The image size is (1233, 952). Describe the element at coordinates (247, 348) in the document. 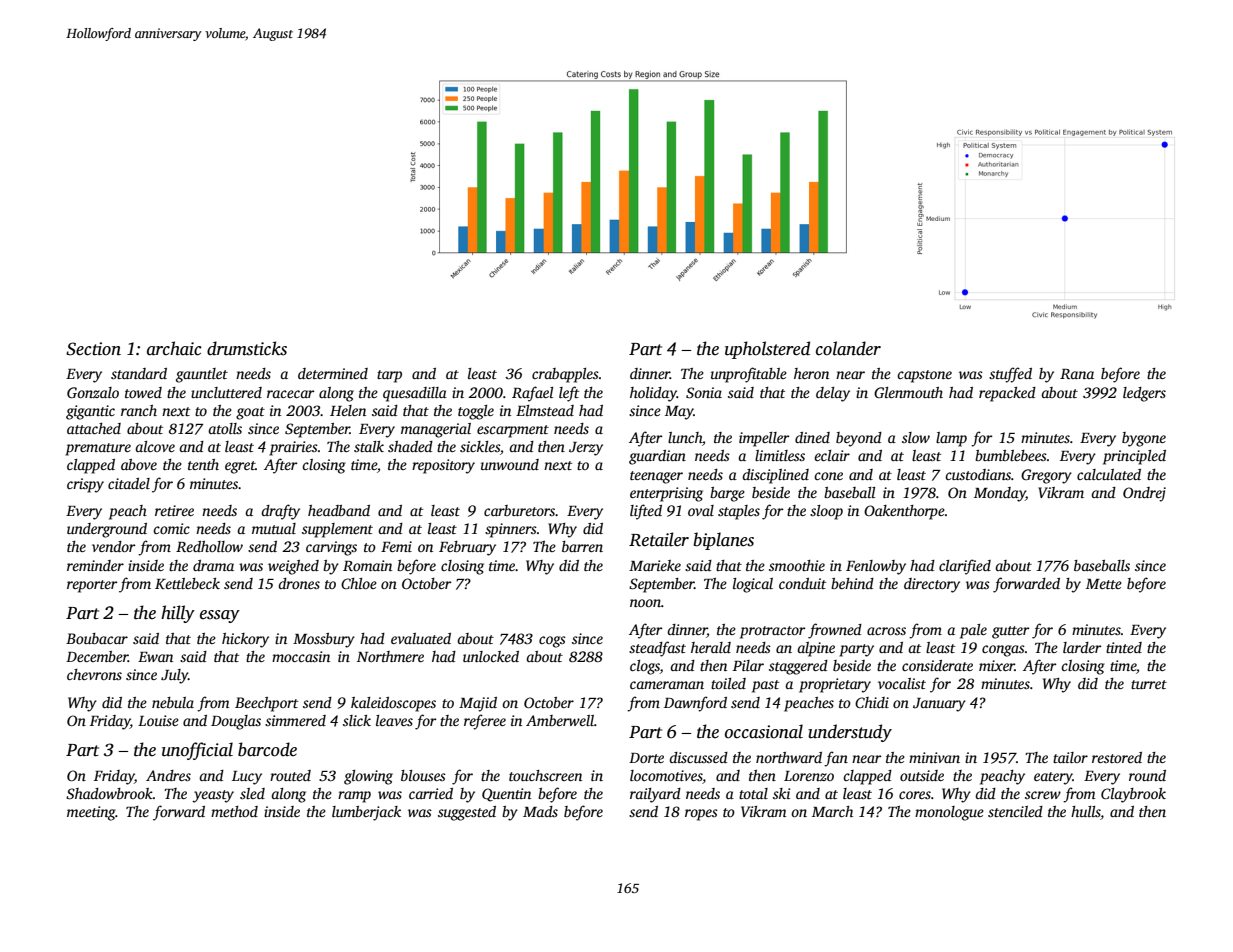

I see `drumsticks` at that location.
